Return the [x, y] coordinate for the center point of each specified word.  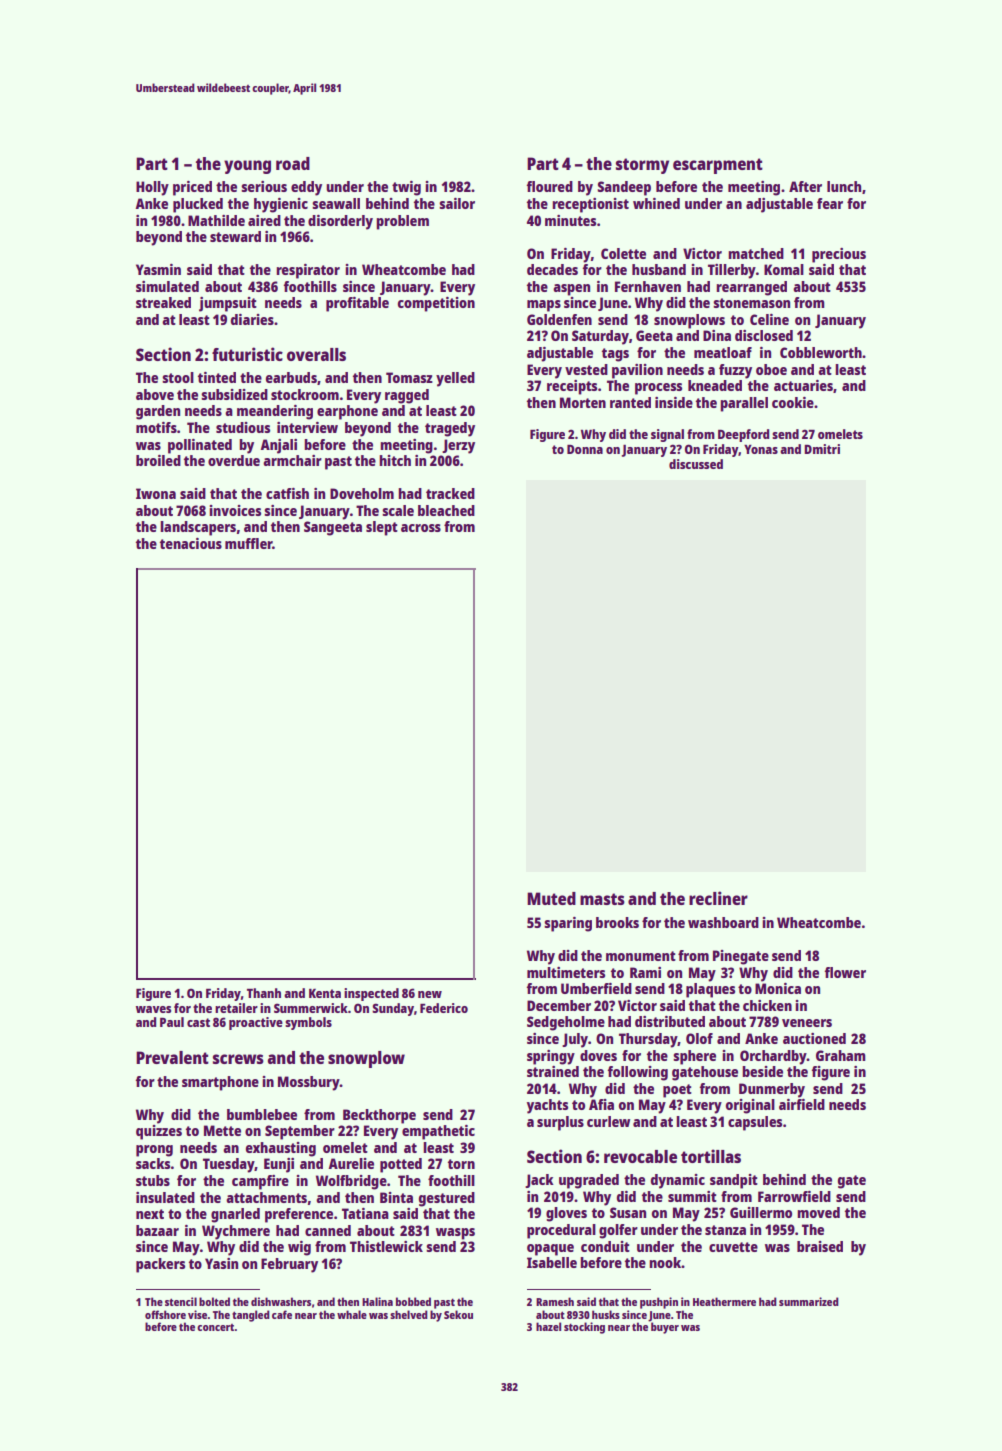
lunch [844, 186]
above [155, 394]
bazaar [157, 1230]
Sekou [458, 1314]
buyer [665, 1328]
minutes [570, 220]
